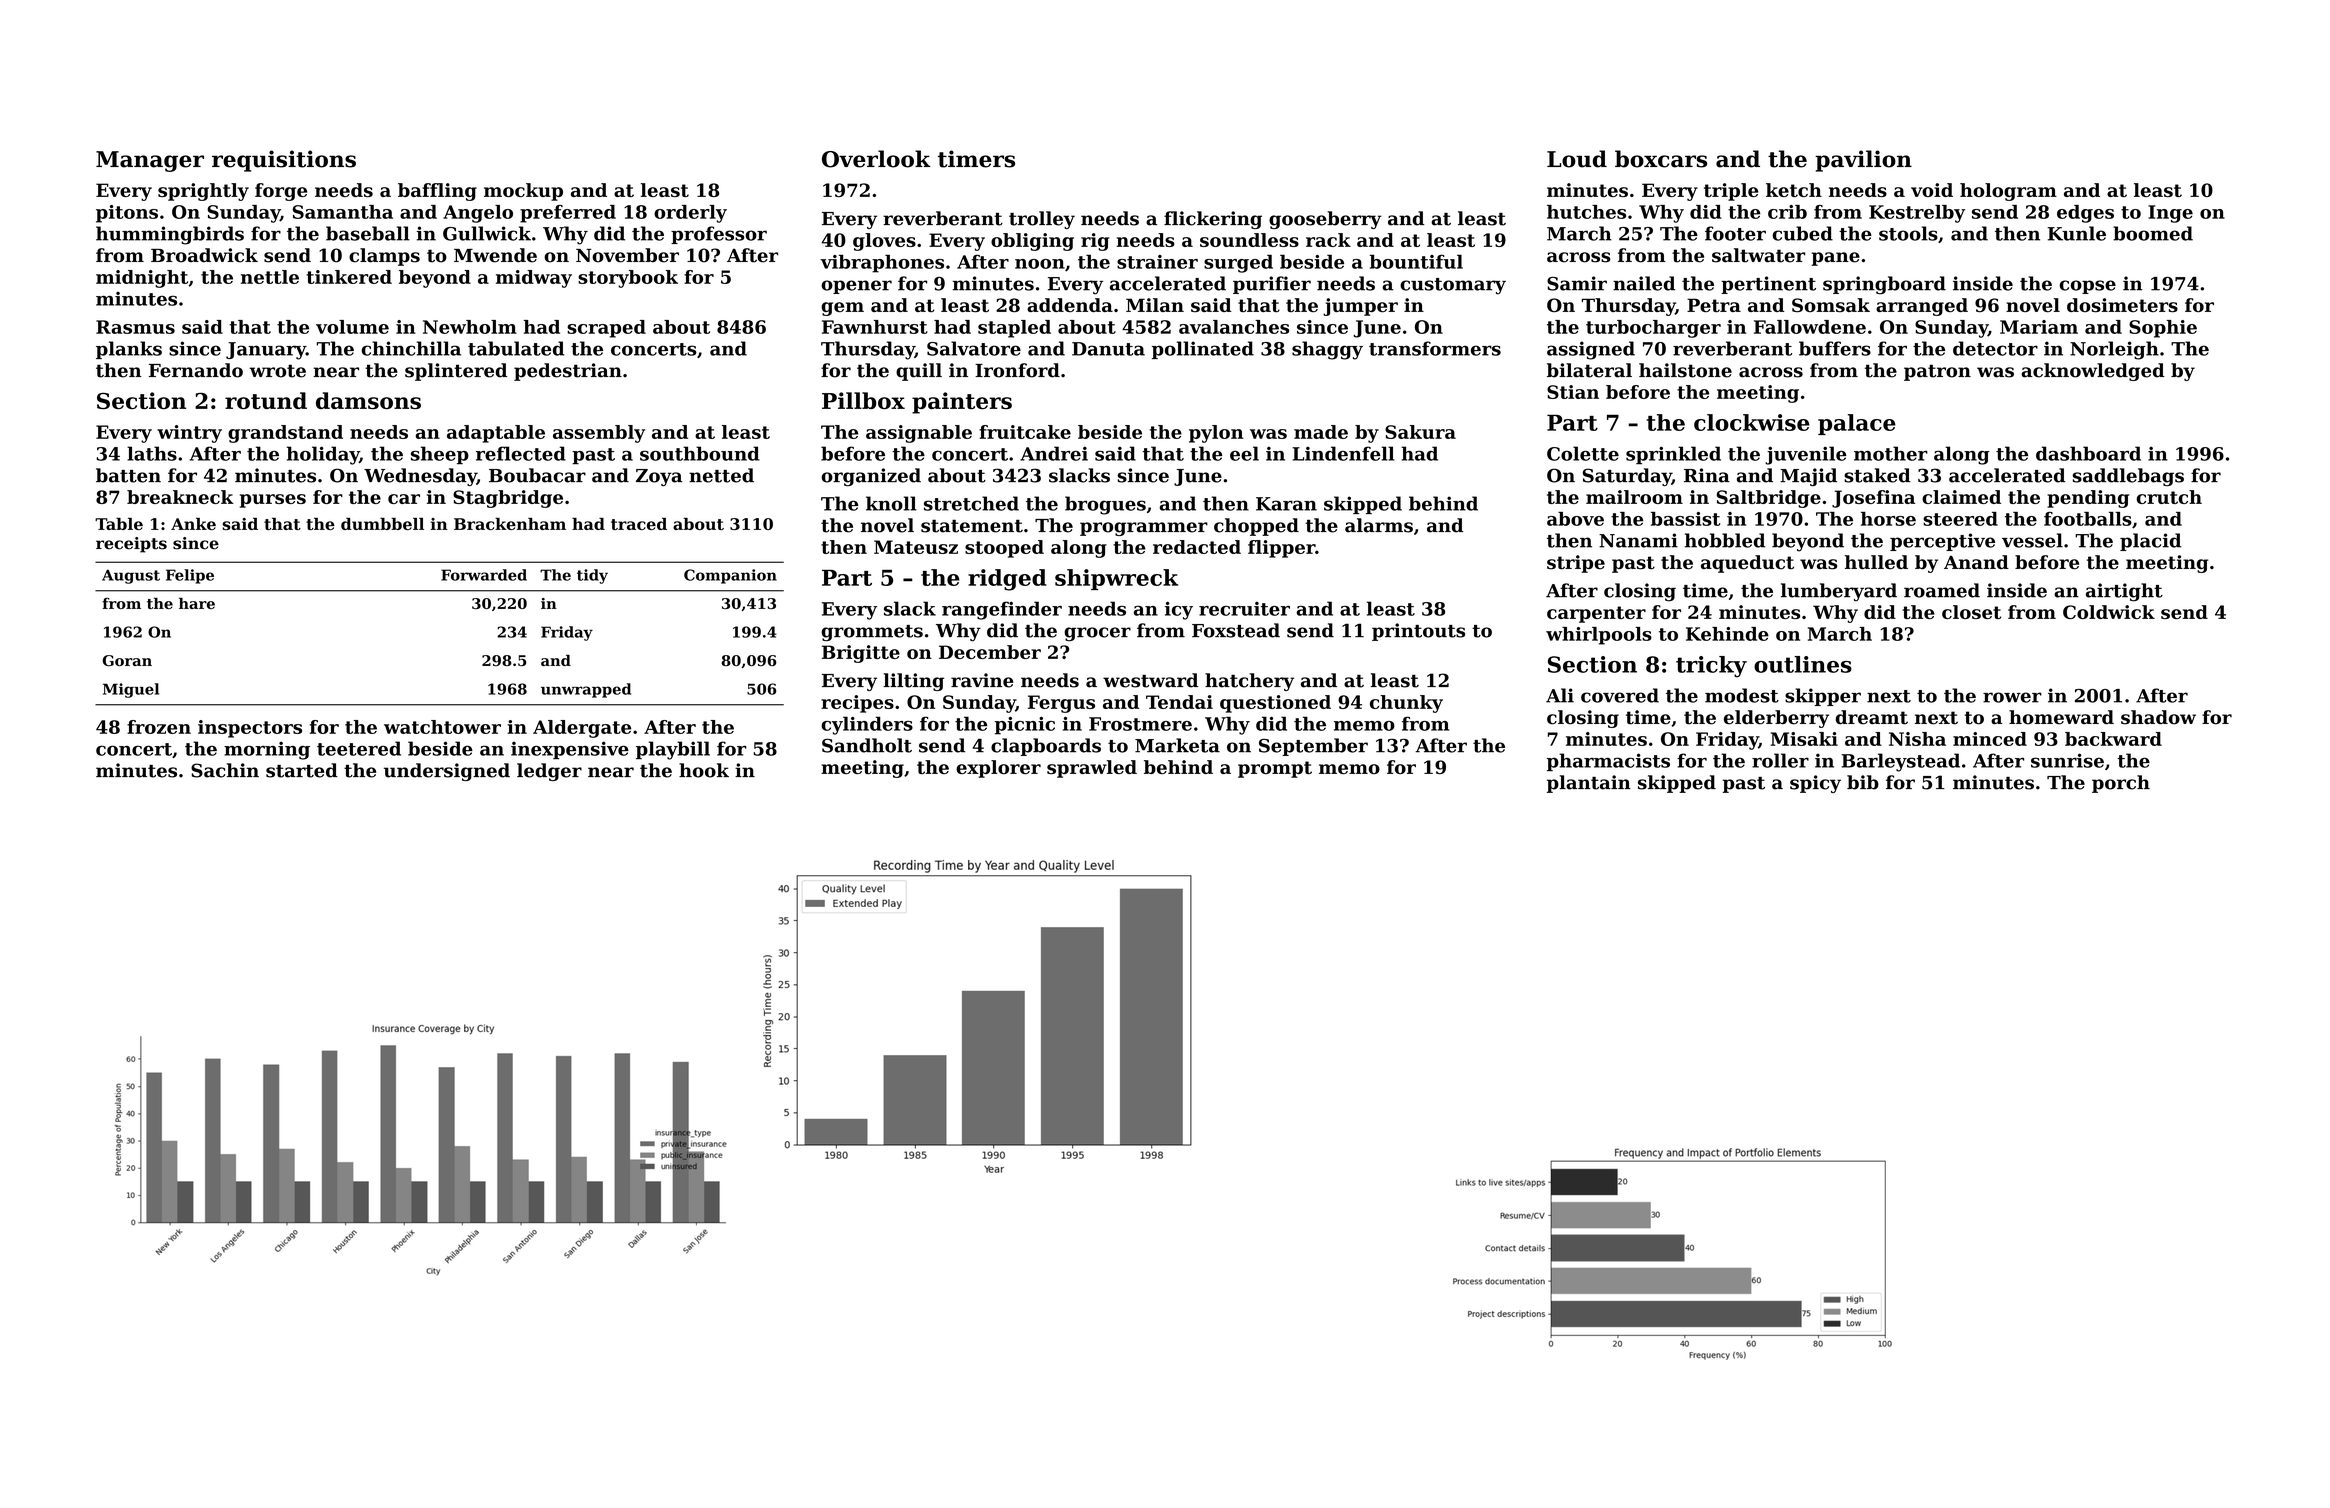 This screenshot has width=2330, height=1508. Describe the element at coordinates (1157, 262) in the screenshot. I see `strainer` at that location.
